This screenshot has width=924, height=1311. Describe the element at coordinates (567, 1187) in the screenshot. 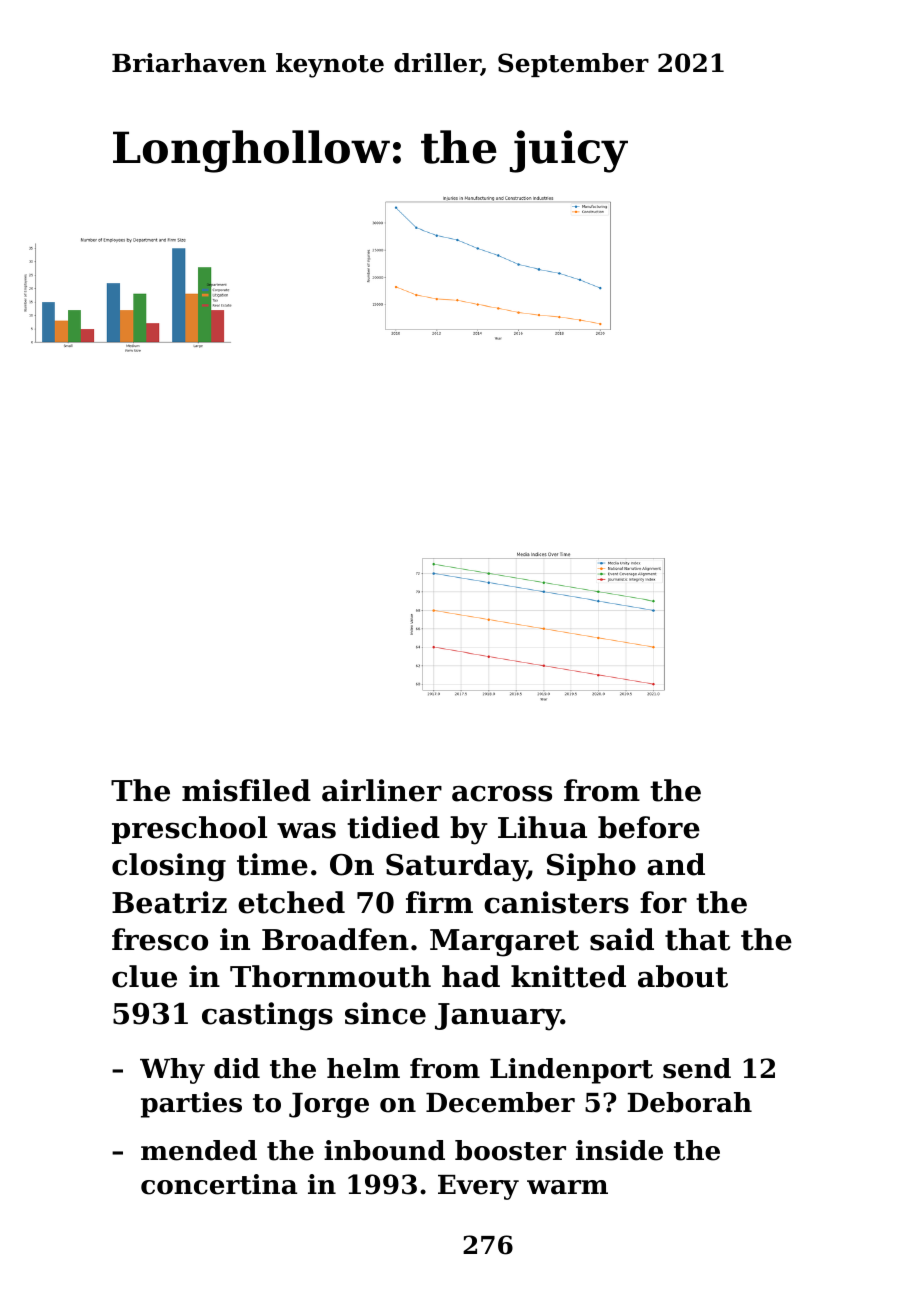

I see `warm` at that location.
